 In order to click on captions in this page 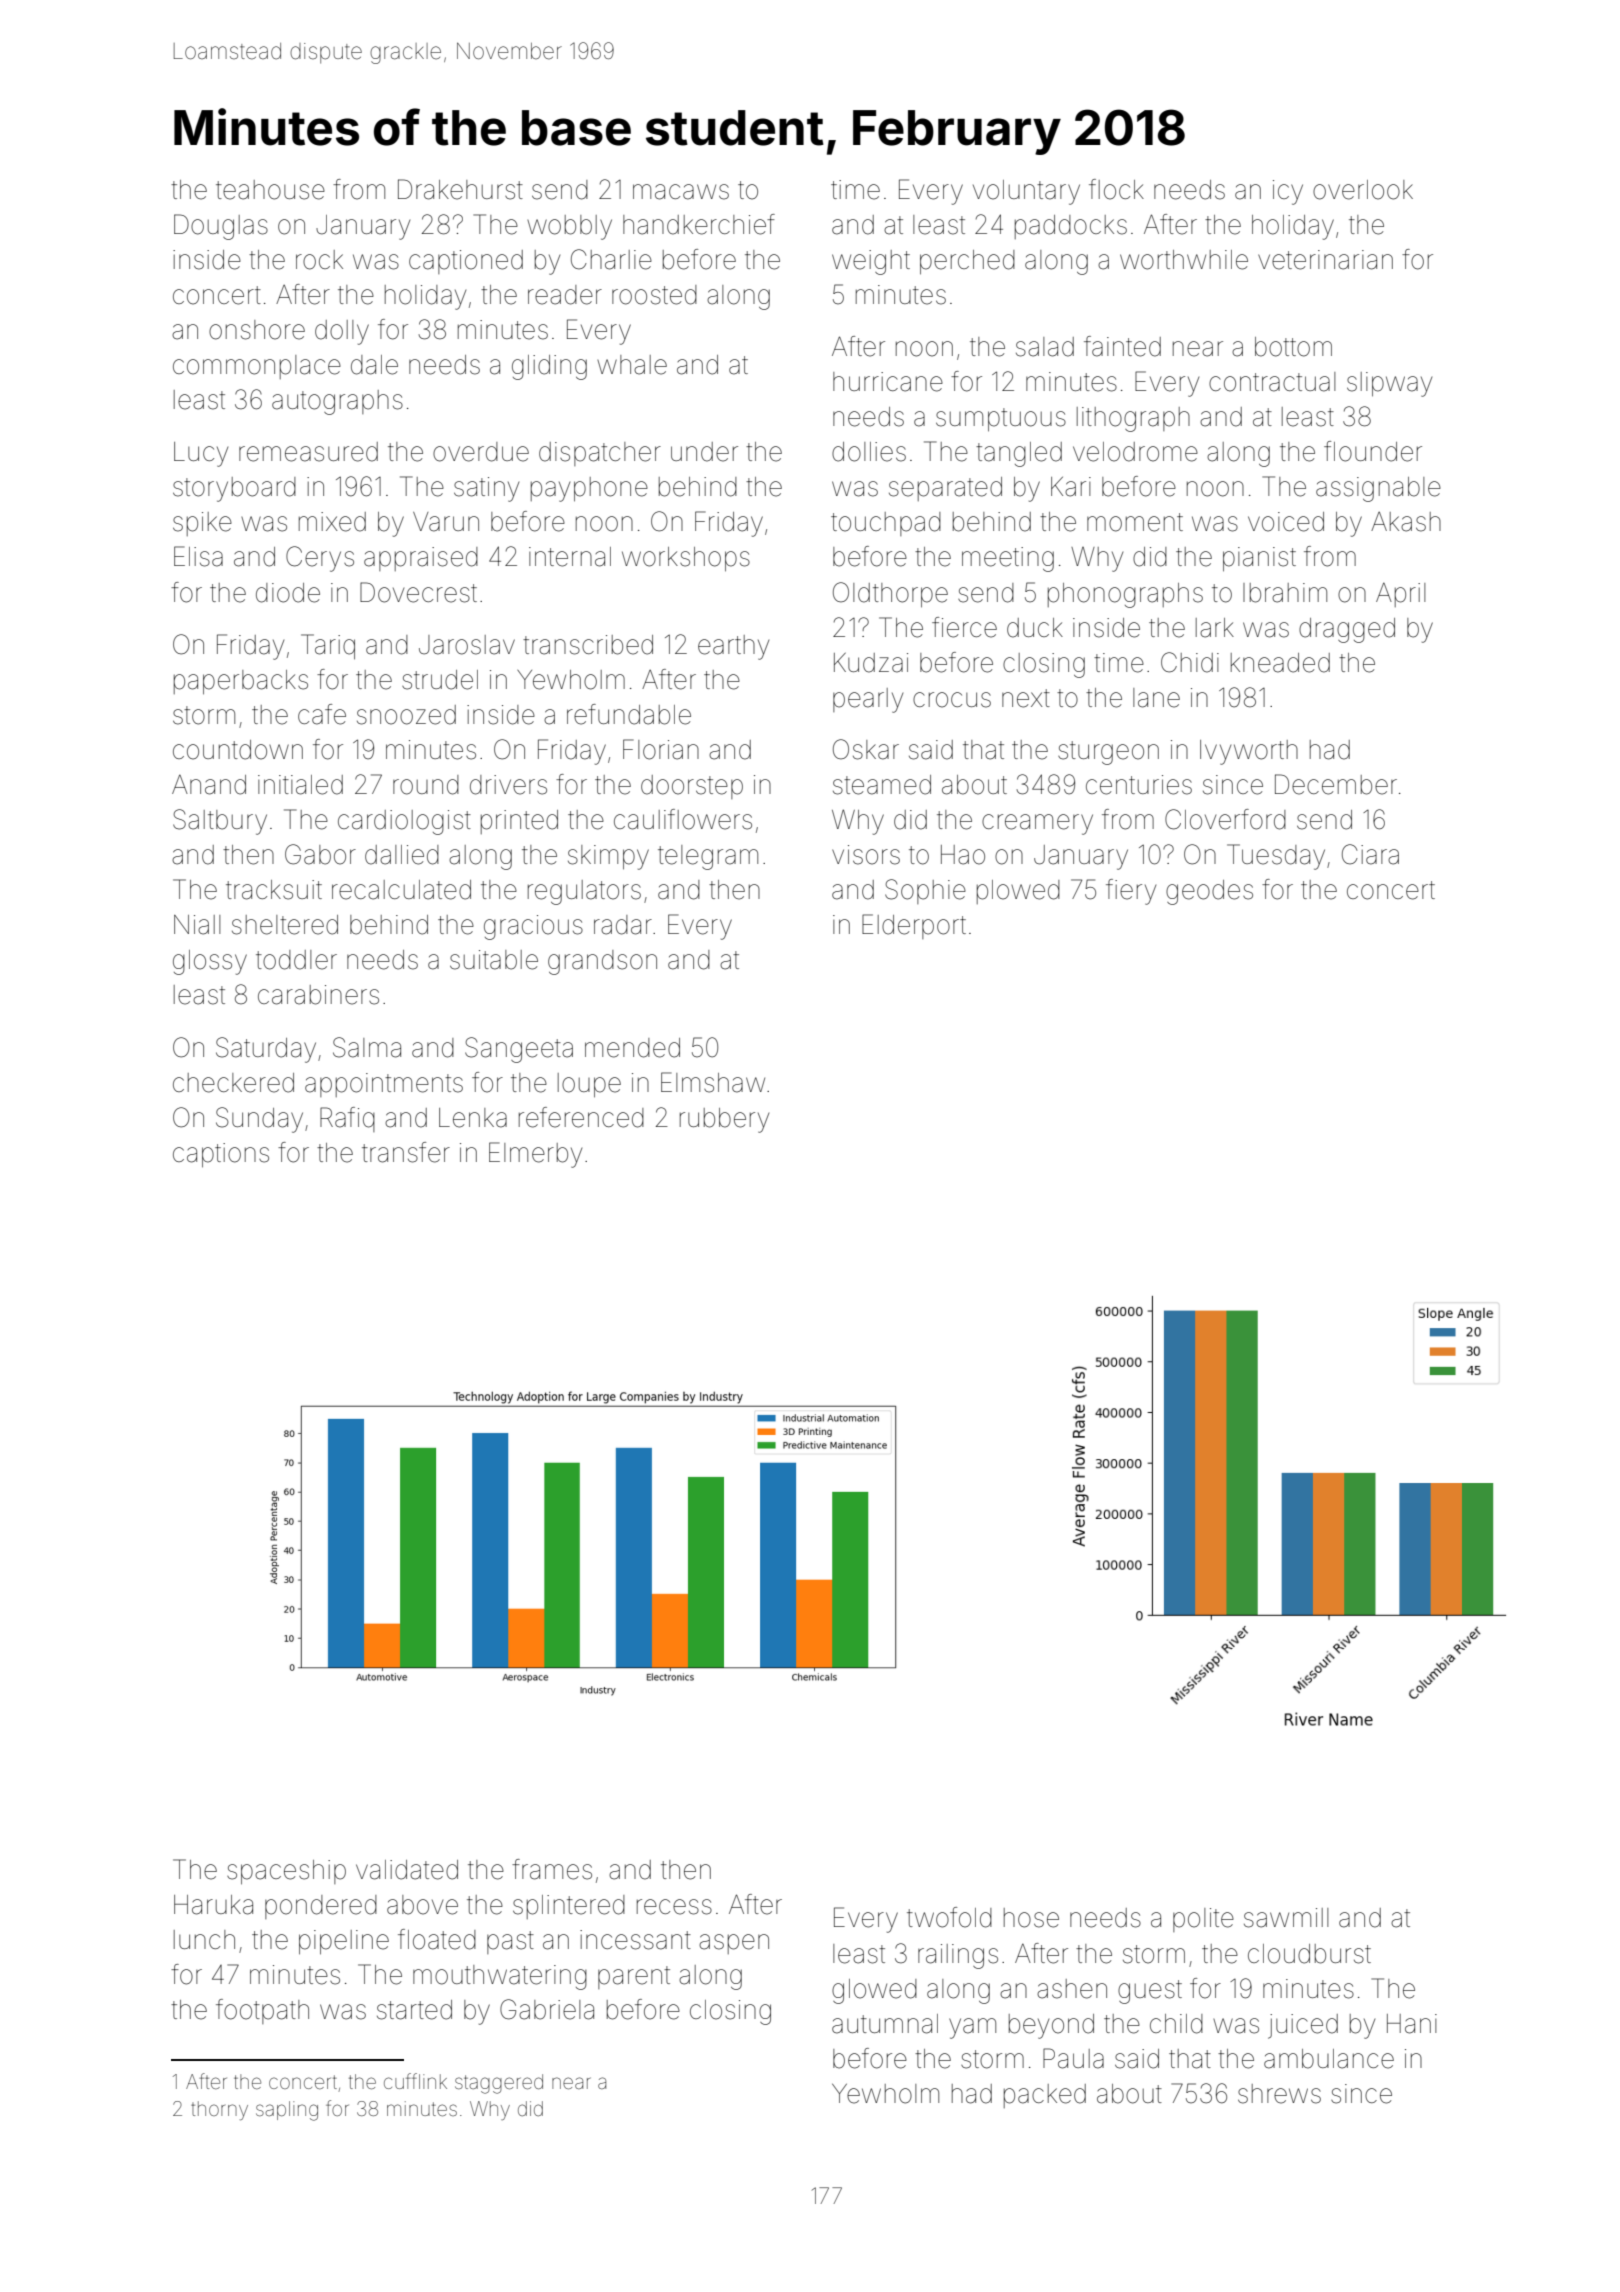, I will do `click(221, 1155)`.
